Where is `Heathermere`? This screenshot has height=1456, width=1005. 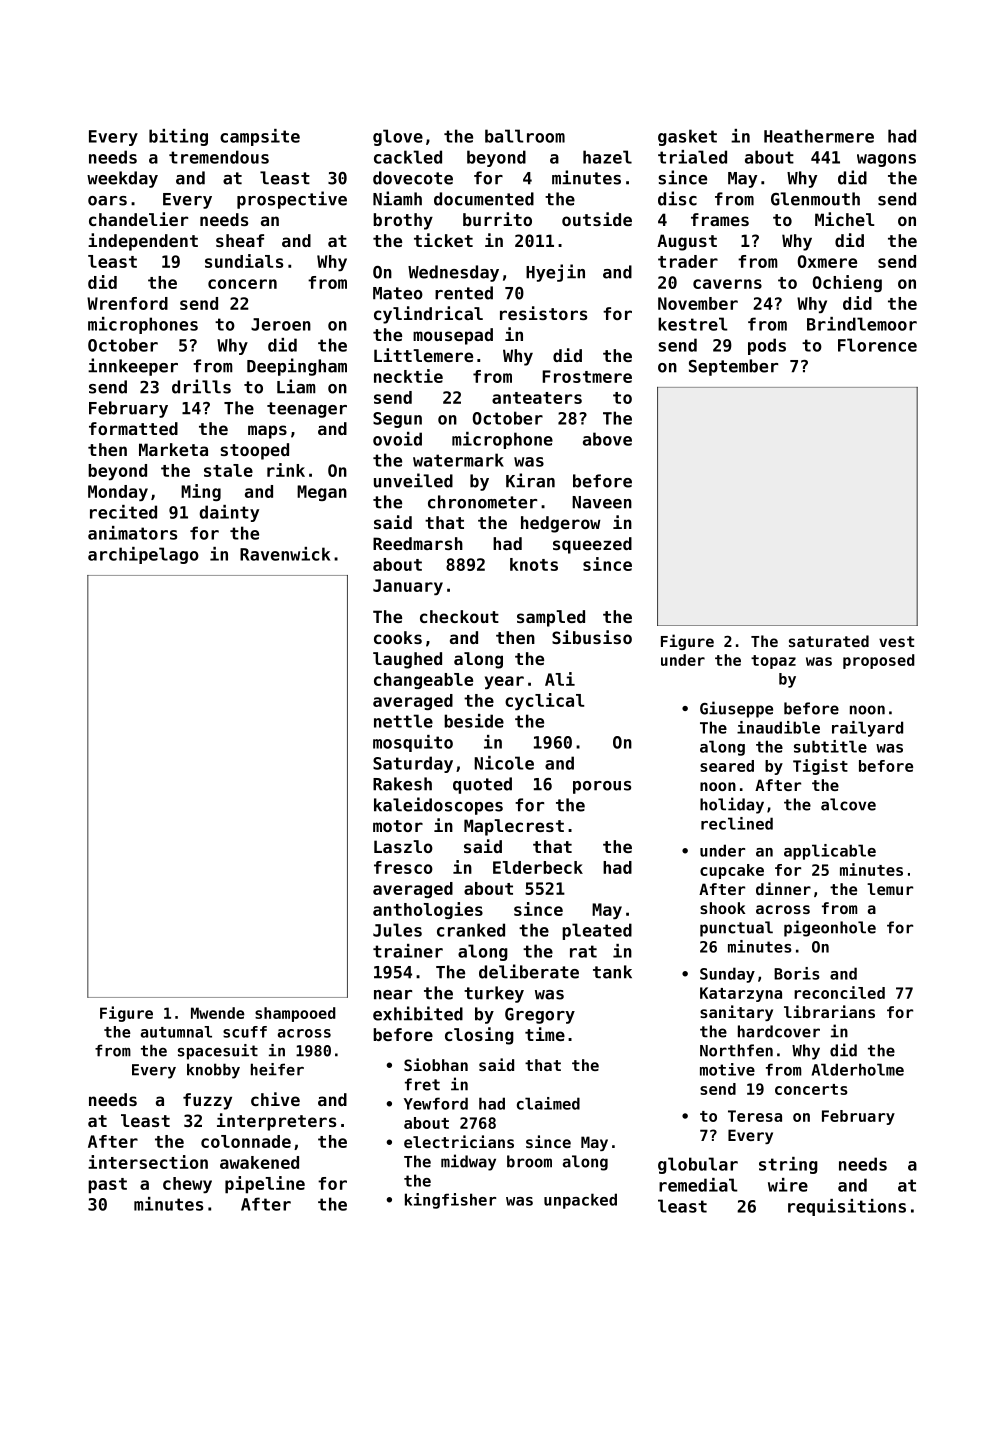
Heathermere is located at coordinates (819, 136).
